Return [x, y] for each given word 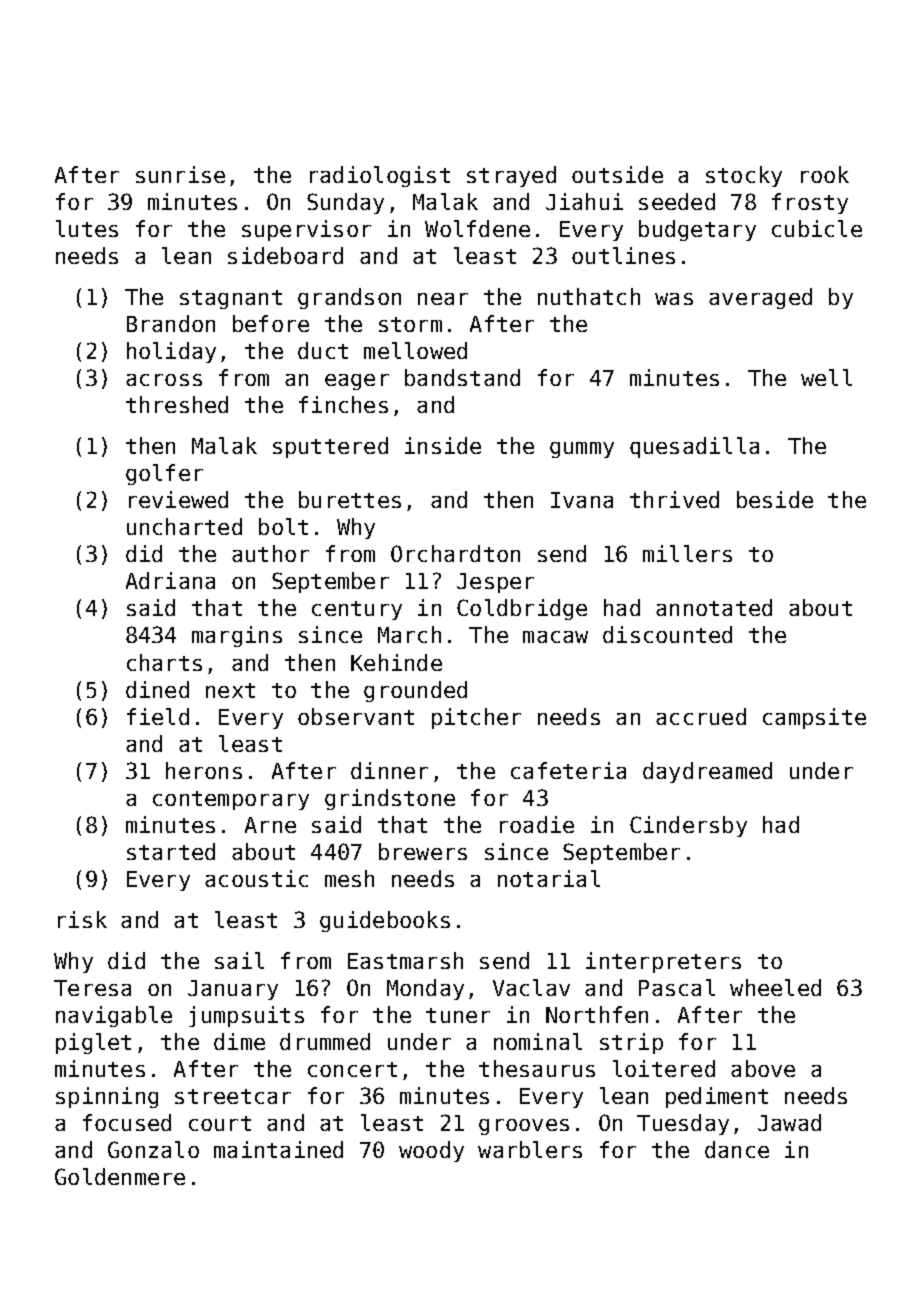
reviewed [178, 499]
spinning [107, 1097]
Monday [425, 989]
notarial [549, 878]
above [763, 1068]
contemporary [231, 800]
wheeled [775, 987]
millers [687, 553]
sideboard [285, 255]
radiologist [380, 176]
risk [82, 919]
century [357, 610]
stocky [744, 176]
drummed [325, 1041]
